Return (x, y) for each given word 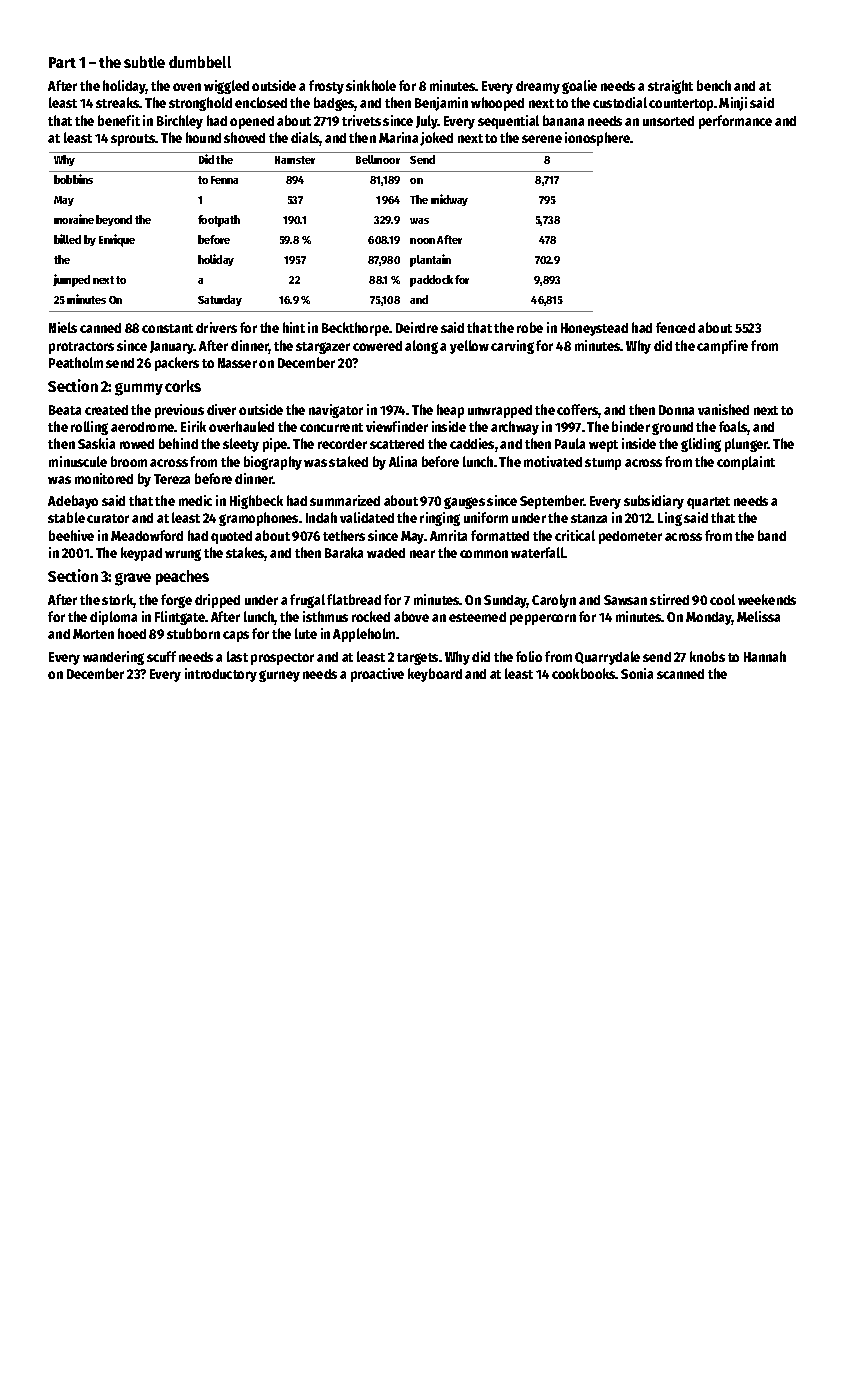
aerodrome (143, 427)
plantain (430, 260)
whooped (497, 104)
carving (512, 347)
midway (449, 200)
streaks (118, 102)
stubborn (193, 633)
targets (417, 659)
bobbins (73, 179)
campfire (722, 347)
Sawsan (625, 600)
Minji (733, 104)
